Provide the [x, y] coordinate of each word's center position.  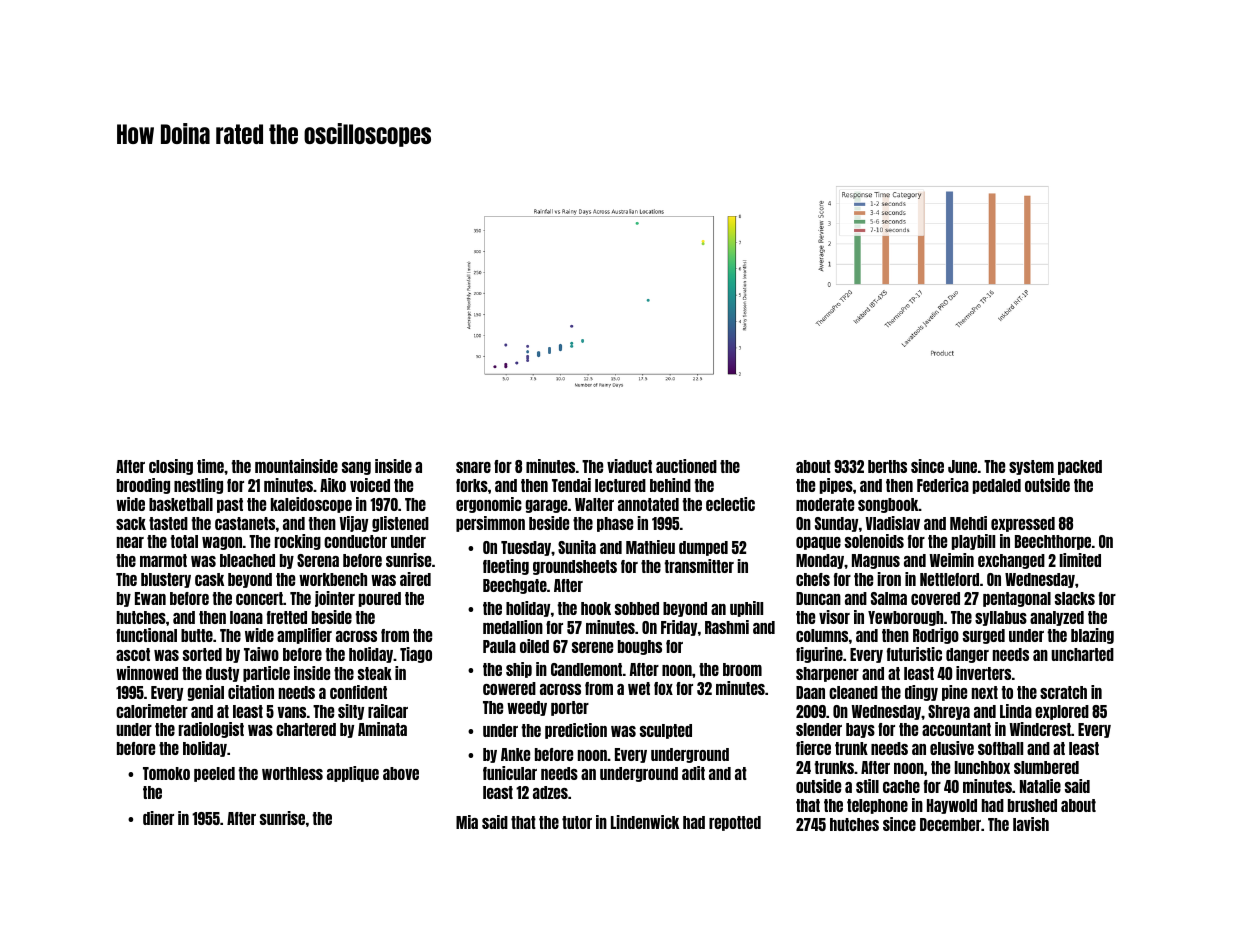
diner [158, 818]
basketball [181, 504]
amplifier [304, 636]
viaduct [629, 466]
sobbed [637, 608]
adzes [550, 792]
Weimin [952, 560]
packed [1080, 467]
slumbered [1046, 767]
